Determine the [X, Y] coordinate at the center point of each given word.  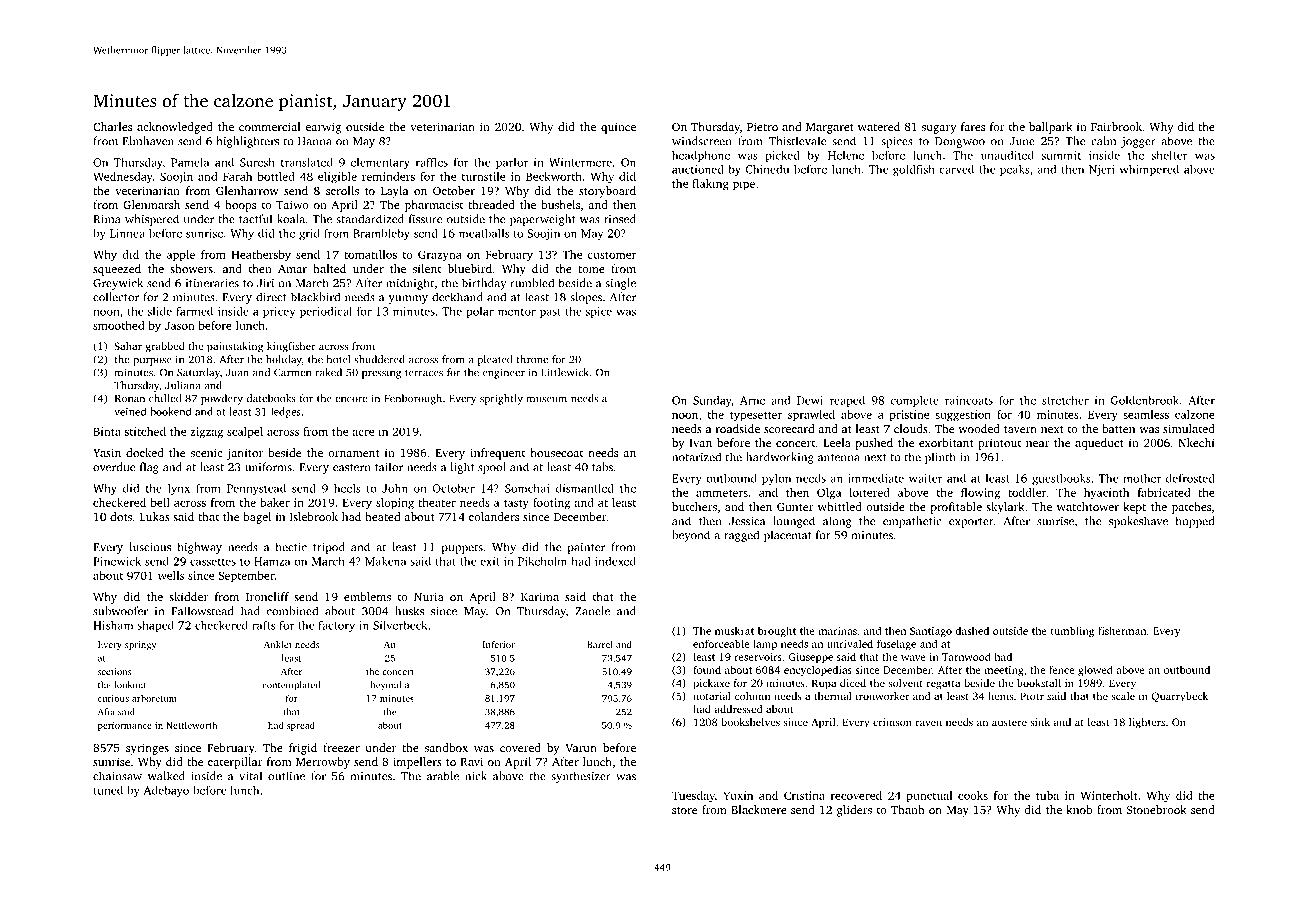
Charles [112, 126]
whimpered [1149, 170]
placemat [788, 536]
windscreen [702, 141]
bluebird [470, 268]
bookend [170, 411]
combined [292, 611]
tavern [1020, 429]
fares [973, 126]
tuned [108, 790]
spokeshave [1138, 522]
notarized [696, 457]
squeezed [117, 270]
